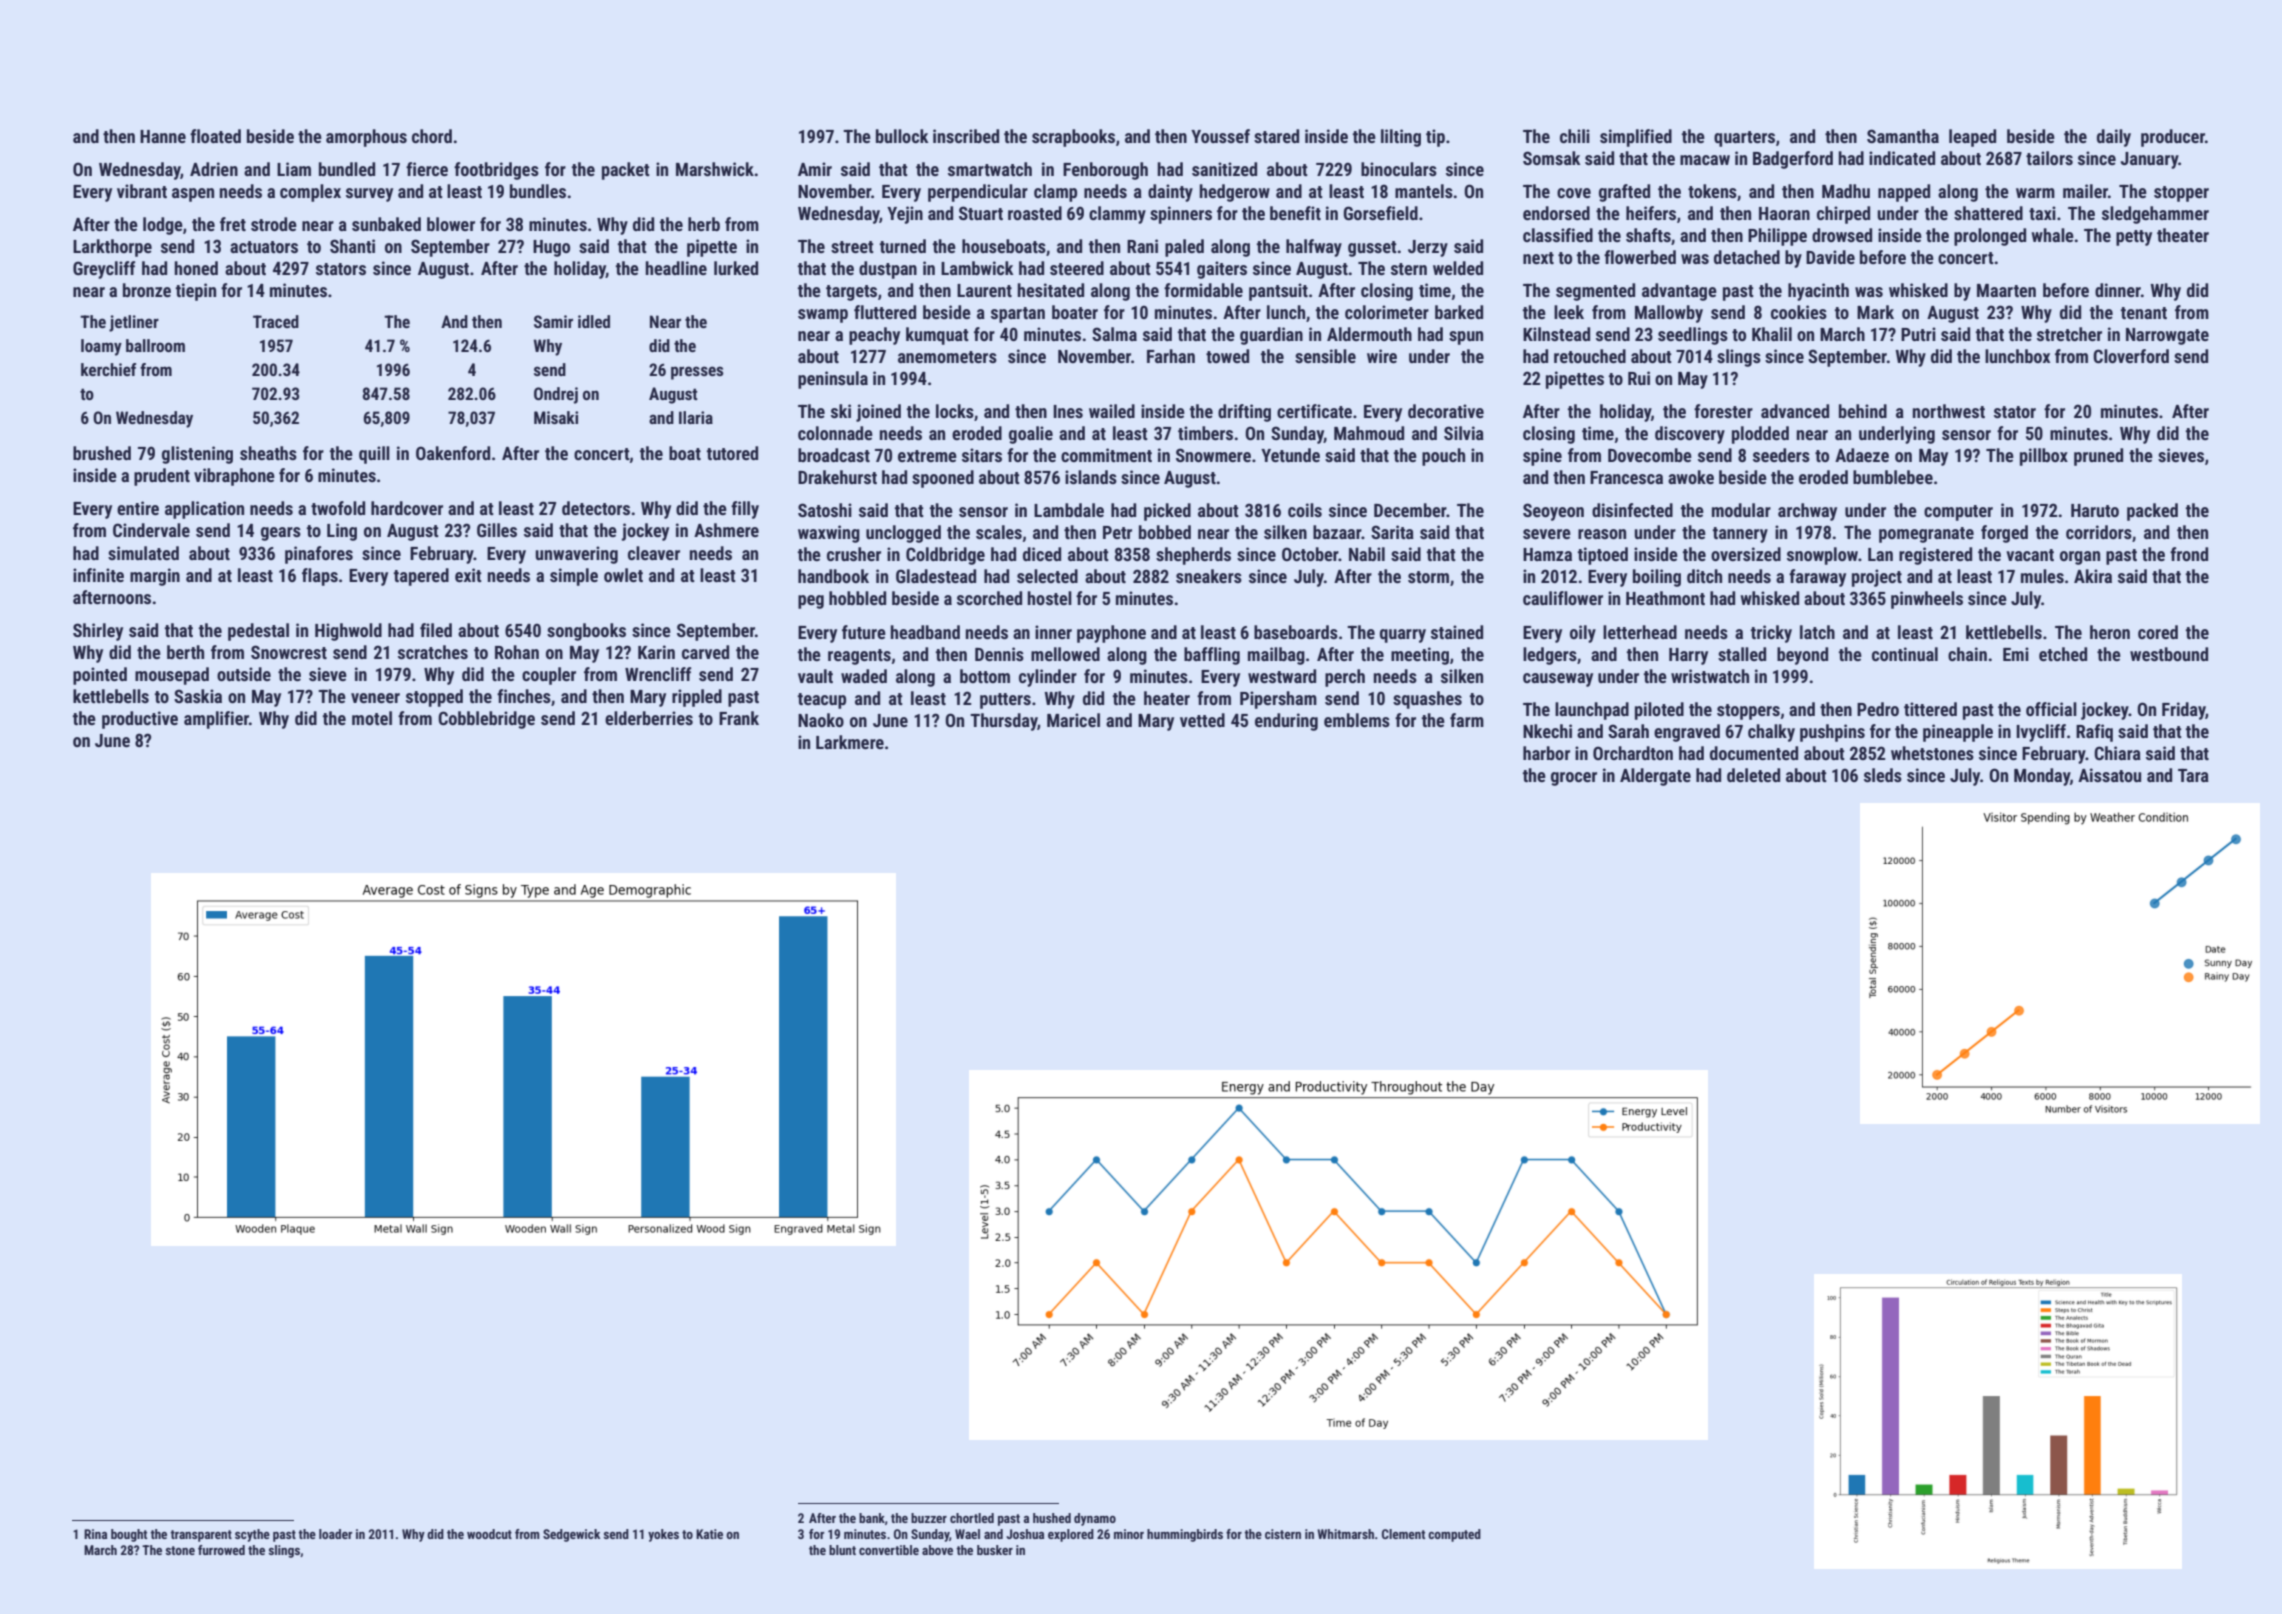 This screenshot has height=1614, width=2282. Describe the element at coordinates (1574, 779) in the screenshot. I see `grocer` at that location.
